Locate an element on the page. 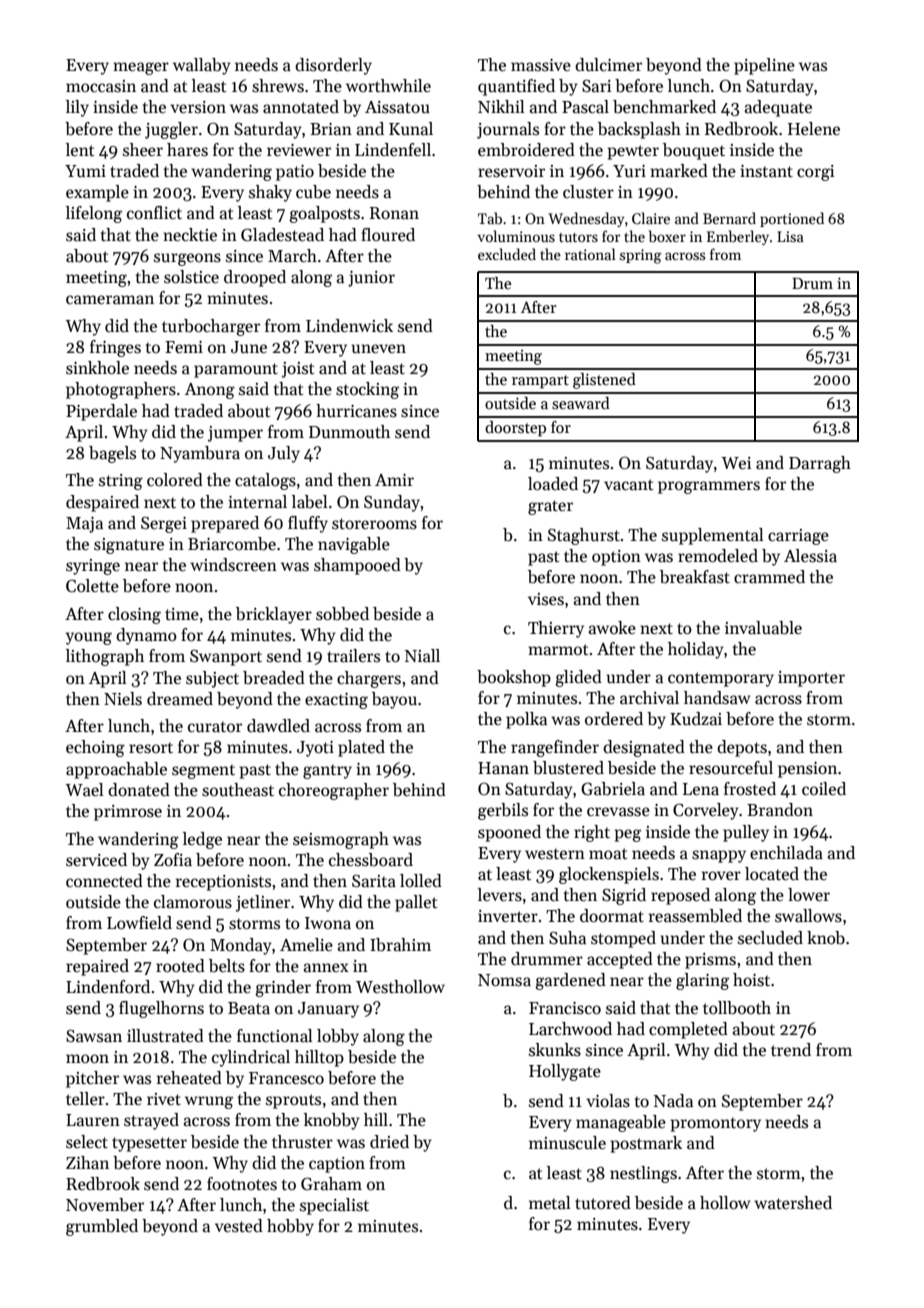  chessboard is located at coordinates (371, 860).
